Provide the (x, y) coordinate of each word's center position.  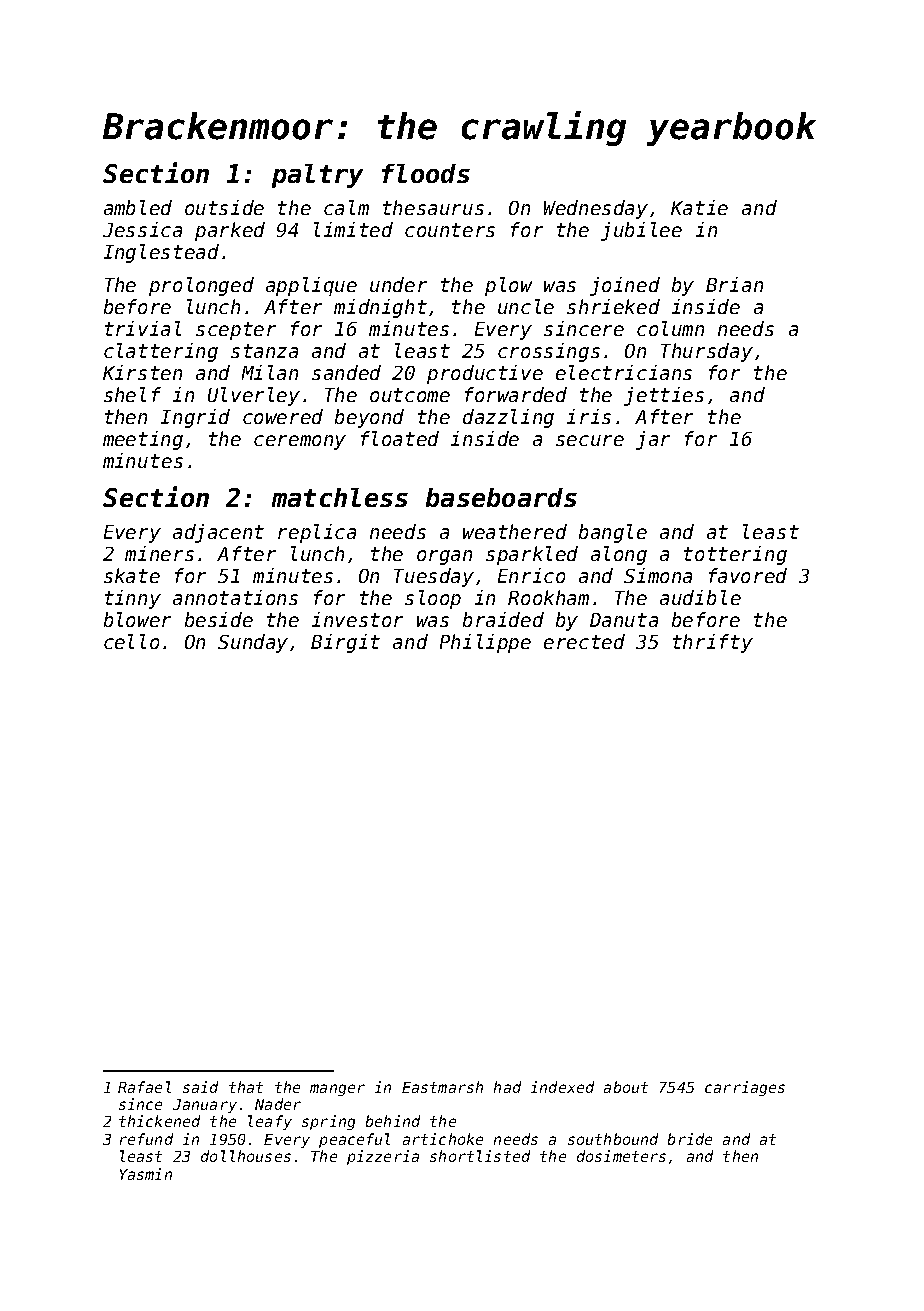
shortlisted (480, 1156)
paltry (317, 176)
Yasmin (146, 1174)
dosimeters (621, 1156)
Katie (699, 207)
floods (426, 173)
